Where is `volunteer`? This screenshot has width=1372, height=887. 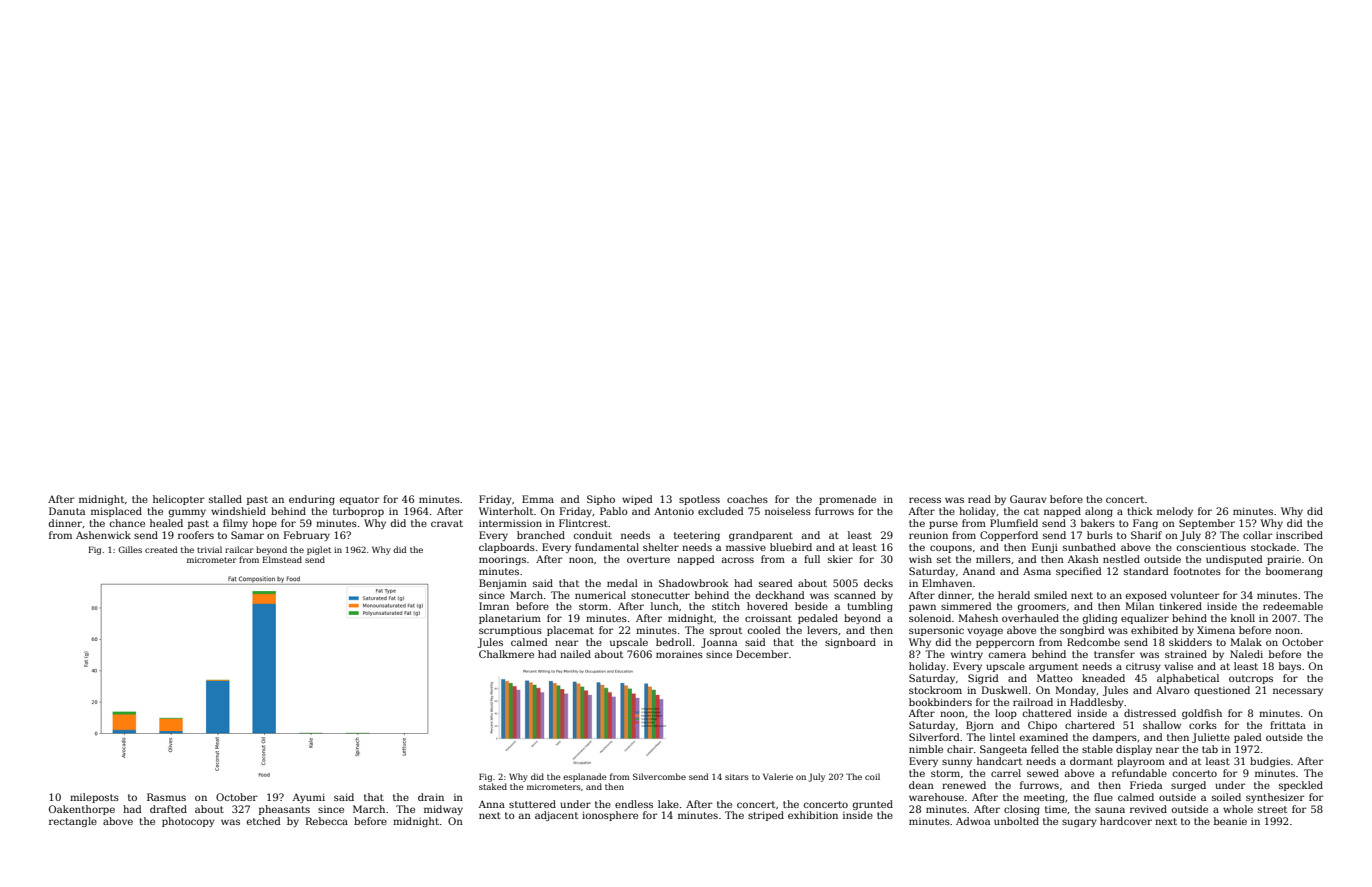
volunteer is located at coordinates (1195, 595).
